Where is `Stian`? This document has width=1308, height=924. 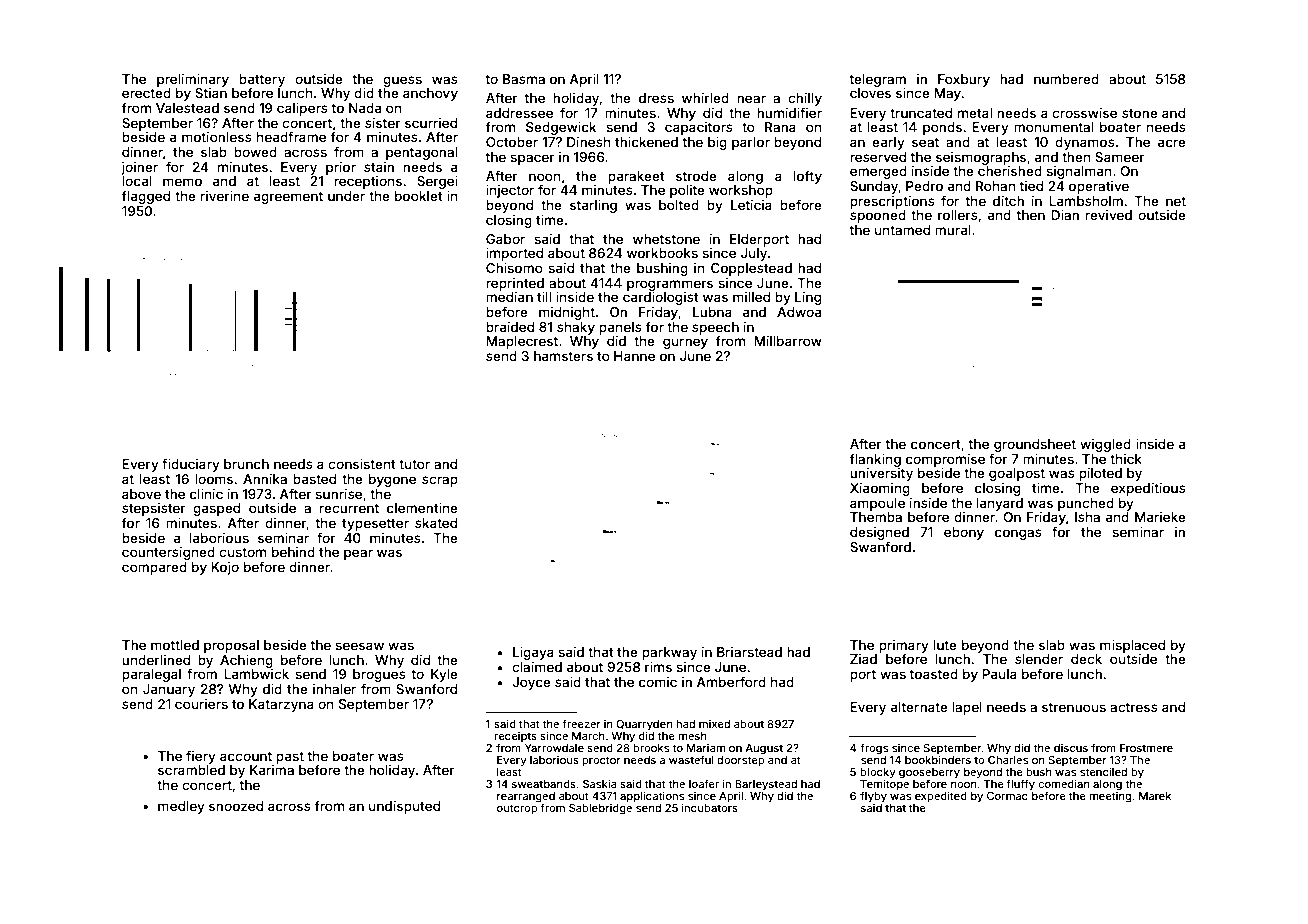 Stian is located at coordinates (211, 93).
